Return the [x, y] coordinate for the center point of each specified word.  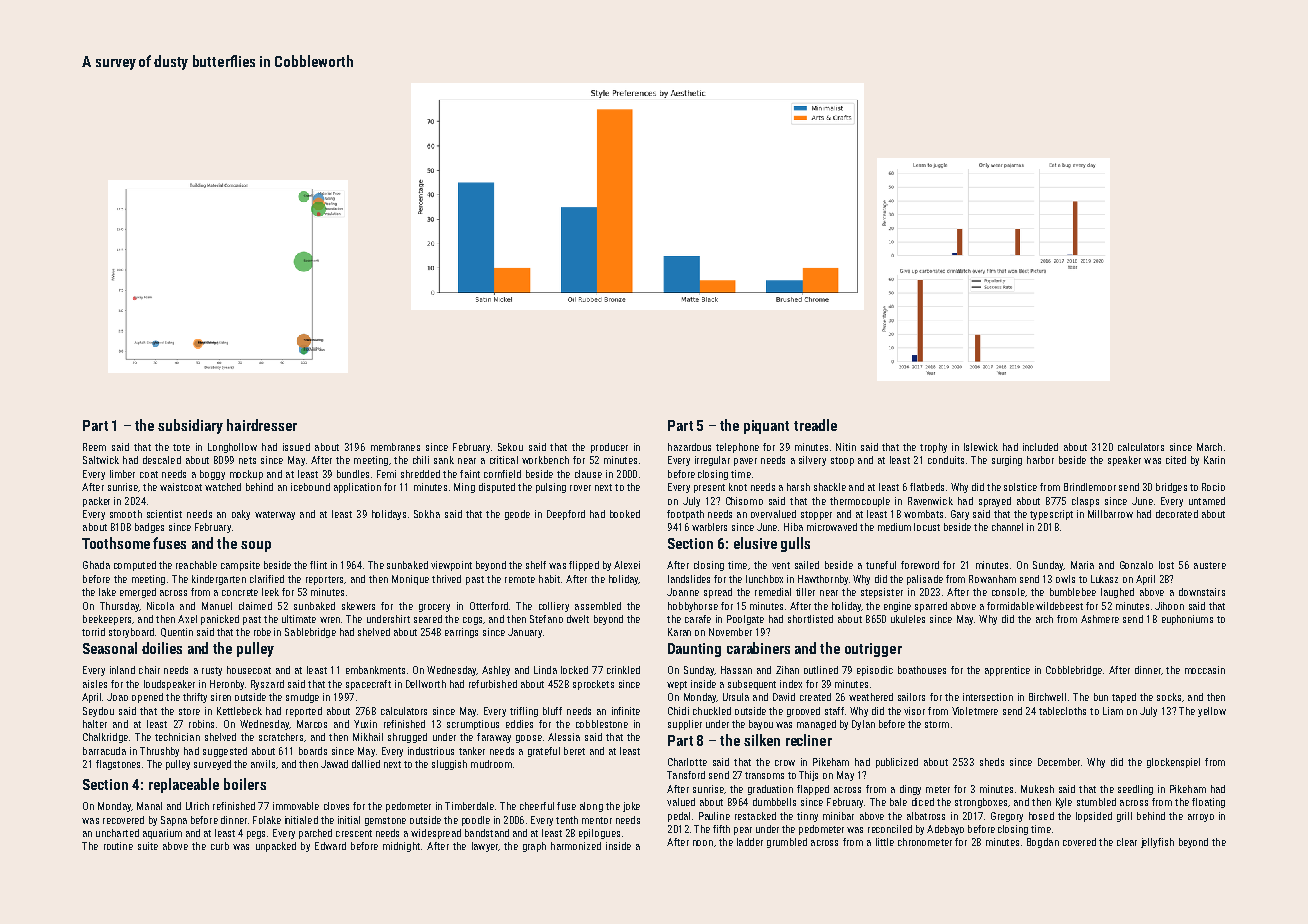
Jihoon [1169, 606]
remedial [773, 592]
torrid [93, 632]
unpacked [276, 847]
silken [762, 740]
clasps [1085, 502]
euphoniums [1187, 620]
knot [738, 487]
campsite [240, 566]
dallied [366, 764]
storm [937, 724]
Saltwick [101, 460]
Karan [679, 632]
